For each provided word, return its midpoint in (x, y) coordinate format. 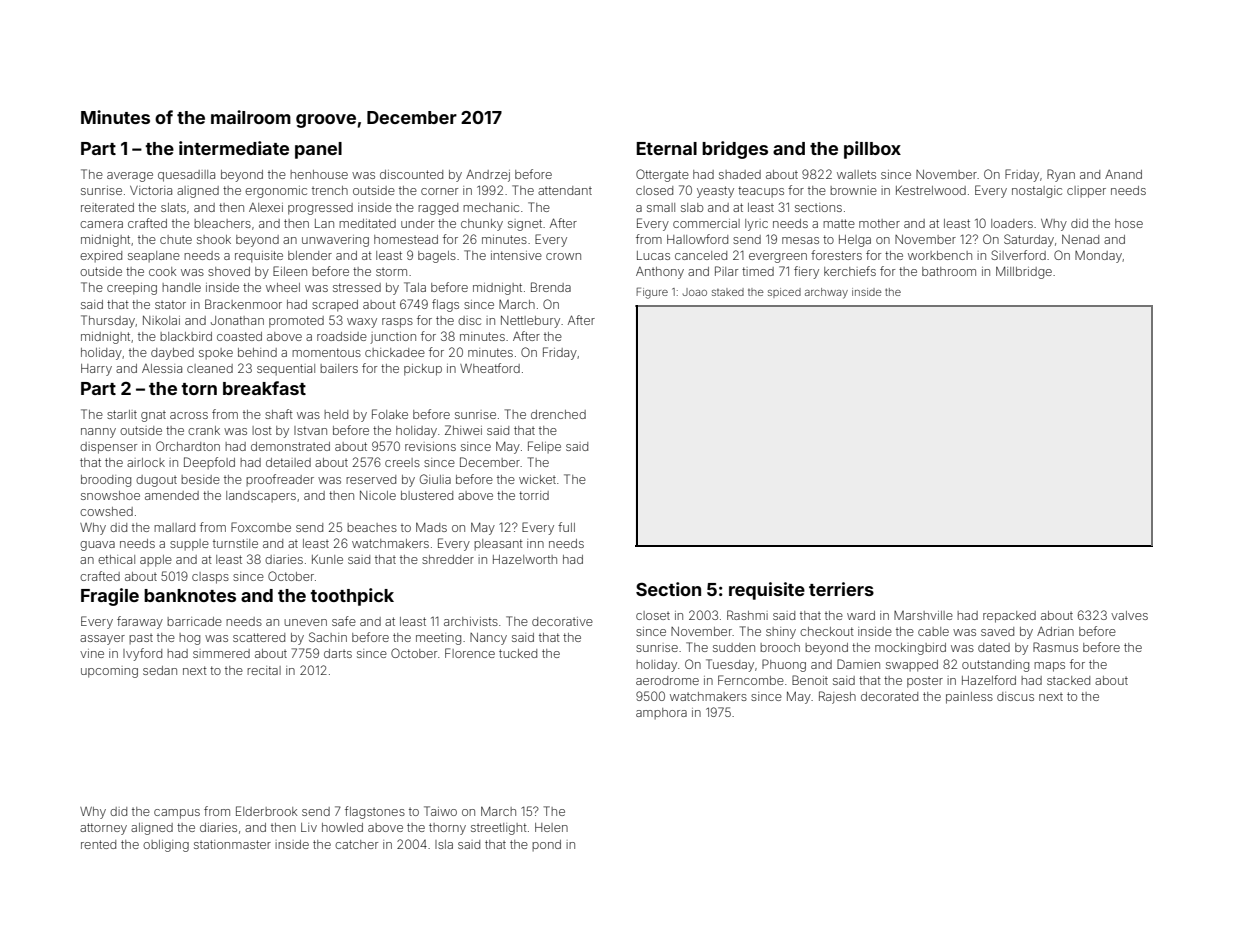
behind (257, 352)
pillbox (872, 150)
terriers (841, 589)
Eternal (667, 148)
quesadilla (186, 176)
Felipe (544, 447)
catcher (356, 844)
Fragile (110, 597)
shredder (448, 559)
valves (1129, 615)
